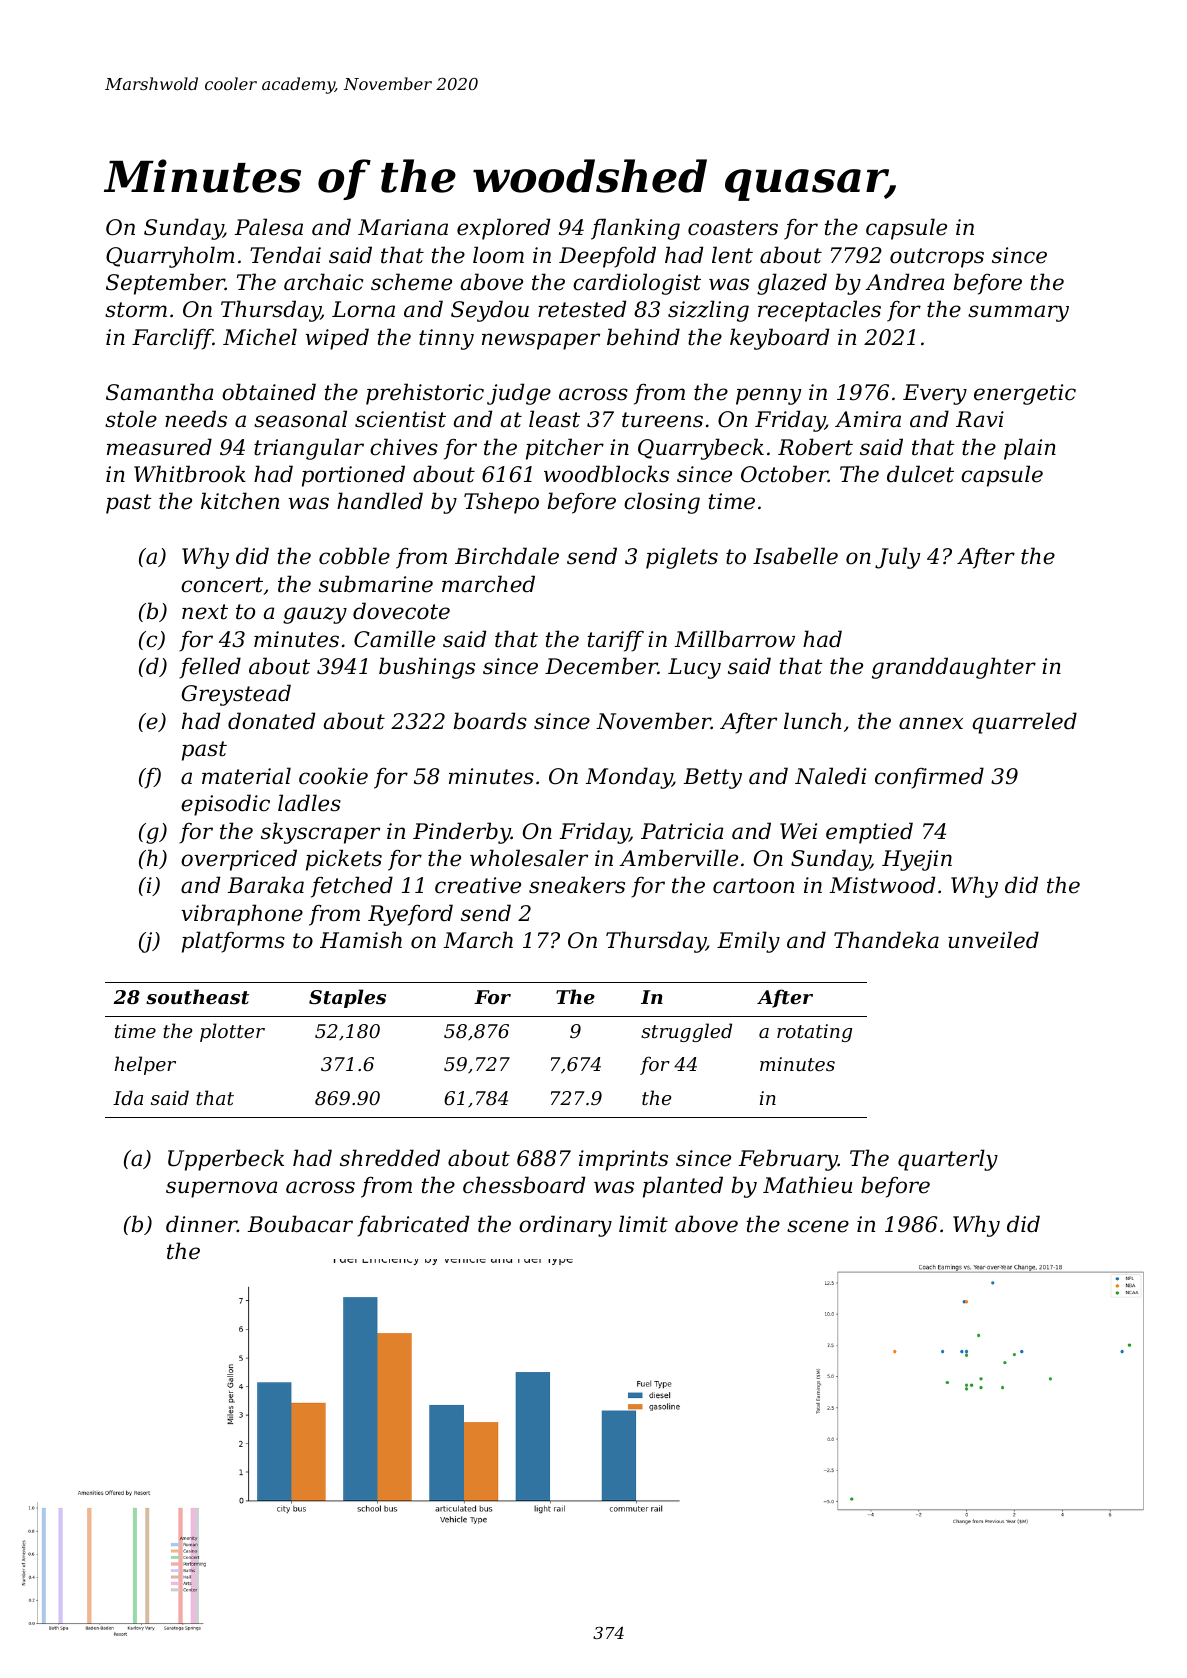 This image has width=1187, height=1678. What do you see at coordinates (201, 1224) in the image?
I see `dinner` at bounding box center [201, 1224].
